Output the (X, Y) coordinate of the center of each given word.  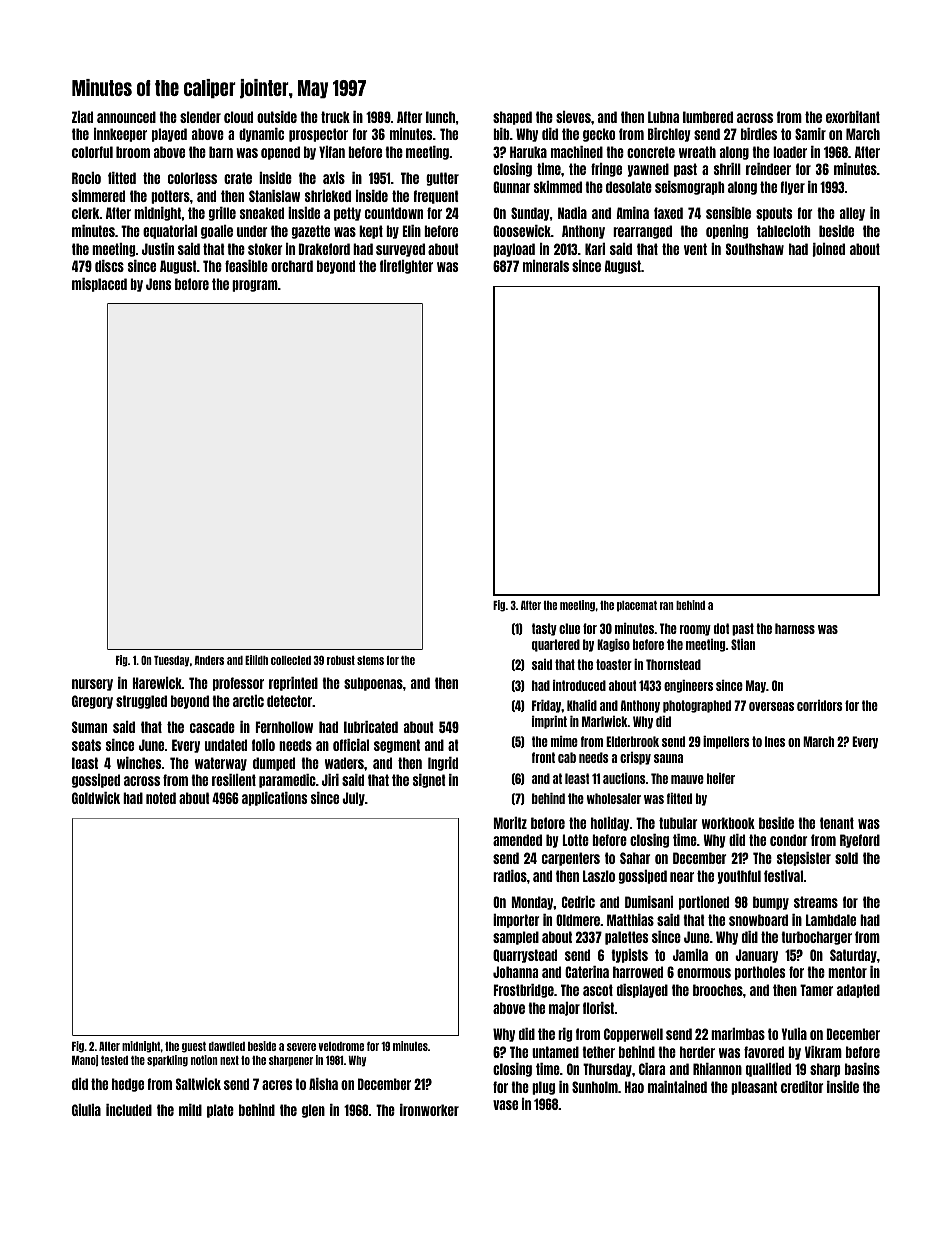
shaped (512, 118)
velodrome (341, 1046)
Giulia (86, 1110)
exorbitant (853, 117)
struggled (141, 702)
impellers (726, 742)
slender (200, 117)
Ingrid (443, 764)
